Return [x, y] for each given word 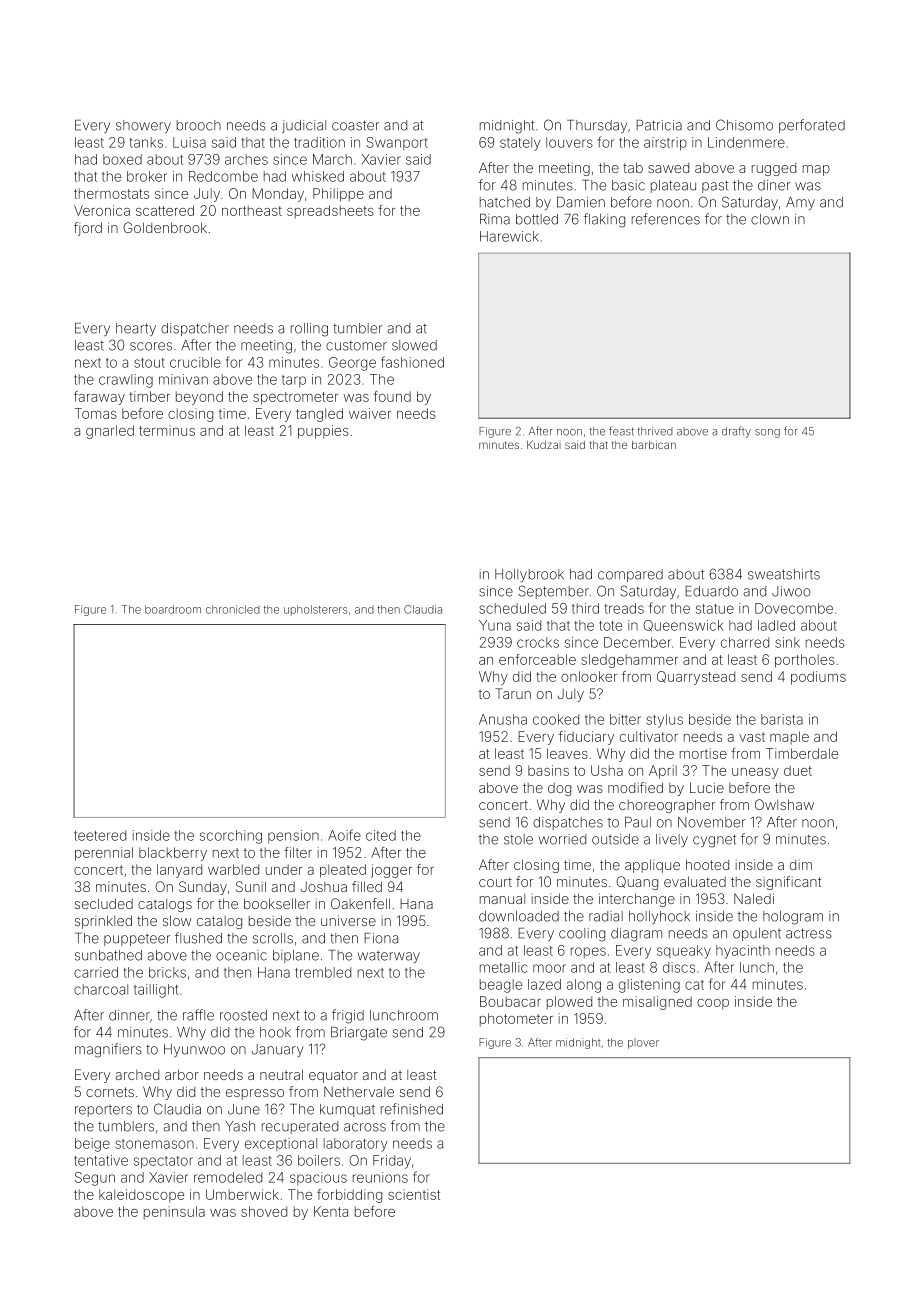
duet [798, 770]
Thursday [597, 126]
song [767, 433]
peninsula [174, 1213]
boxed [122, 159]
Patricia [659, 125]
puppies [323, 432]
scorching [231, 837]
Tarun [513, 693]
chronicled [233, 609]
